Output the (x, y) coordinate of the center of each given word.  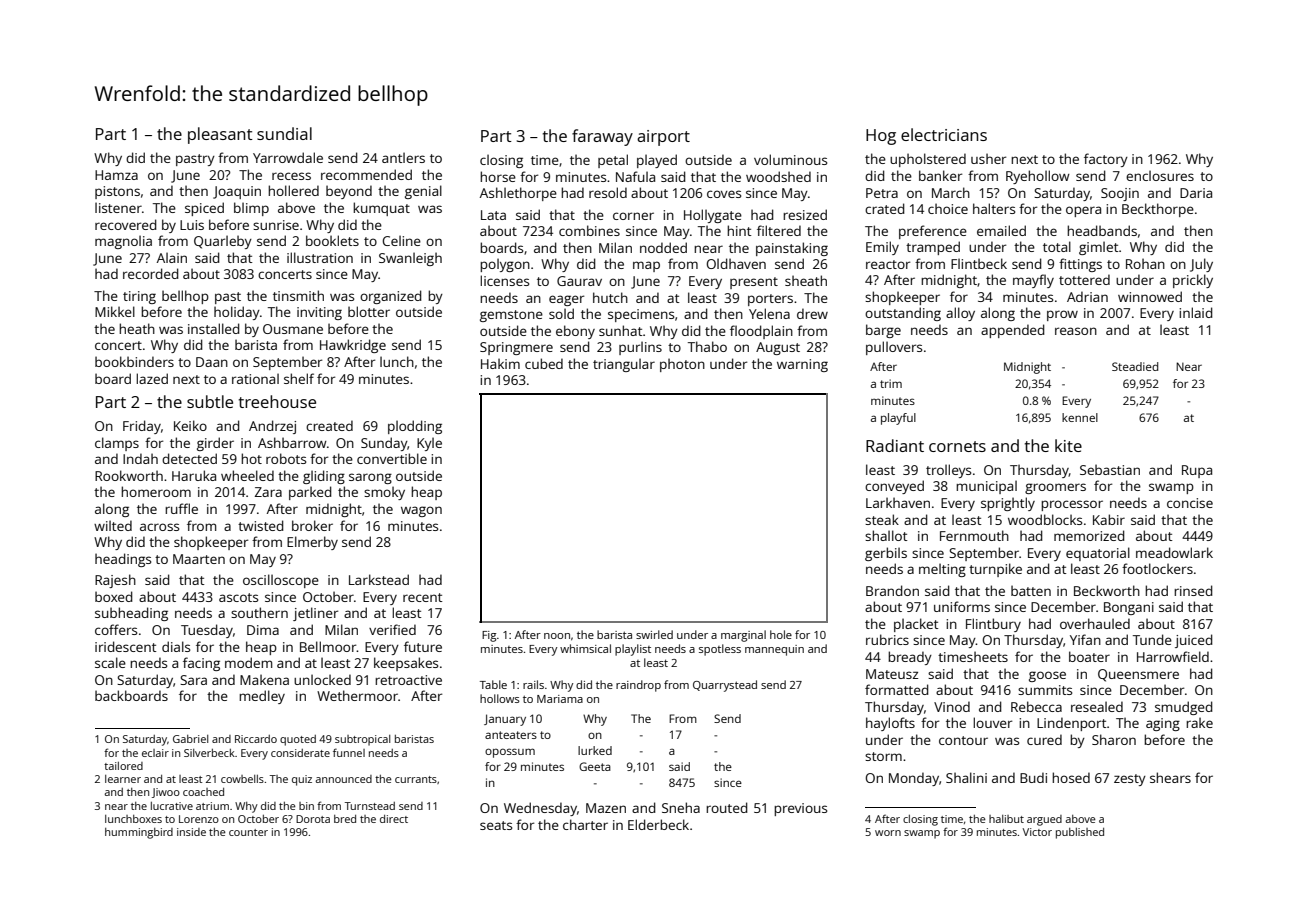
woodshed (778, 176)
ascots (238, 597)
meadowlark (1174, 552)
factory (1106, 160)
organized (391, 297)
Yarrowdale (288, 157)
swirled (654, 634)
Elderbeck (658, 824)
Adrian (1087, 296)
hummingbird (139, 833)
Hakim (500, 363)
